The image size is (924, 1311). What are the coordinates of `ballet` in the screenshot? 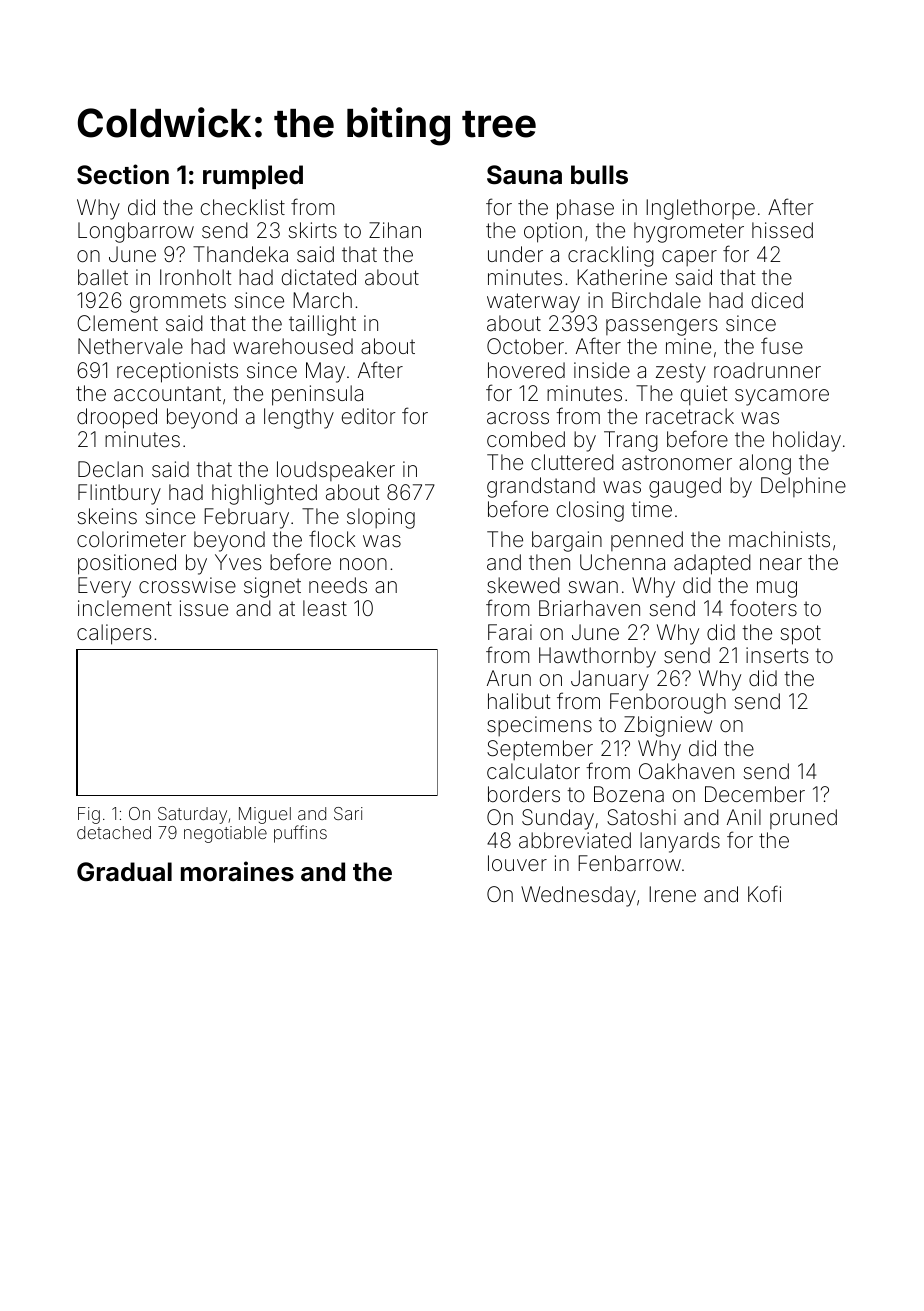 It's located at (103, 277).
